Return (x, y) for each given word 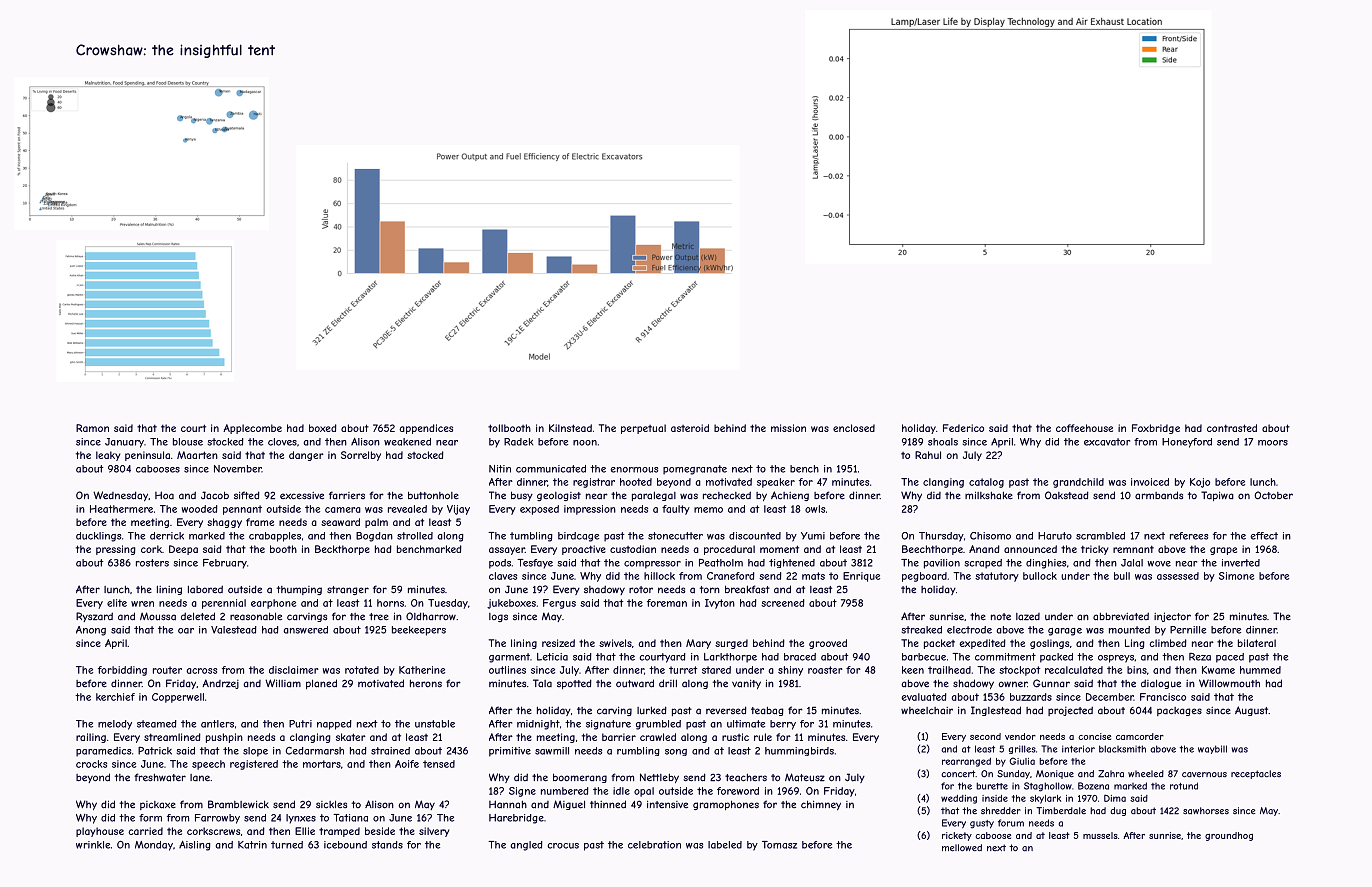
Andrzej (220, 684)
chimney (821, 805)
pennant (242, 510)
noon (585, 443)
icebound (345, 845)
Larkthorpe (730, 658)
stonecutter (675, 536)
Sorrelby (361, 456)
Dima (1115, 798)
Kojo (1200, 483)
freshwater (160, 777)
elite (117, 603)
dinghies (1046, 564)
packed (1056, 658)
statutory (997, 577)
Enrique (861, 577)
